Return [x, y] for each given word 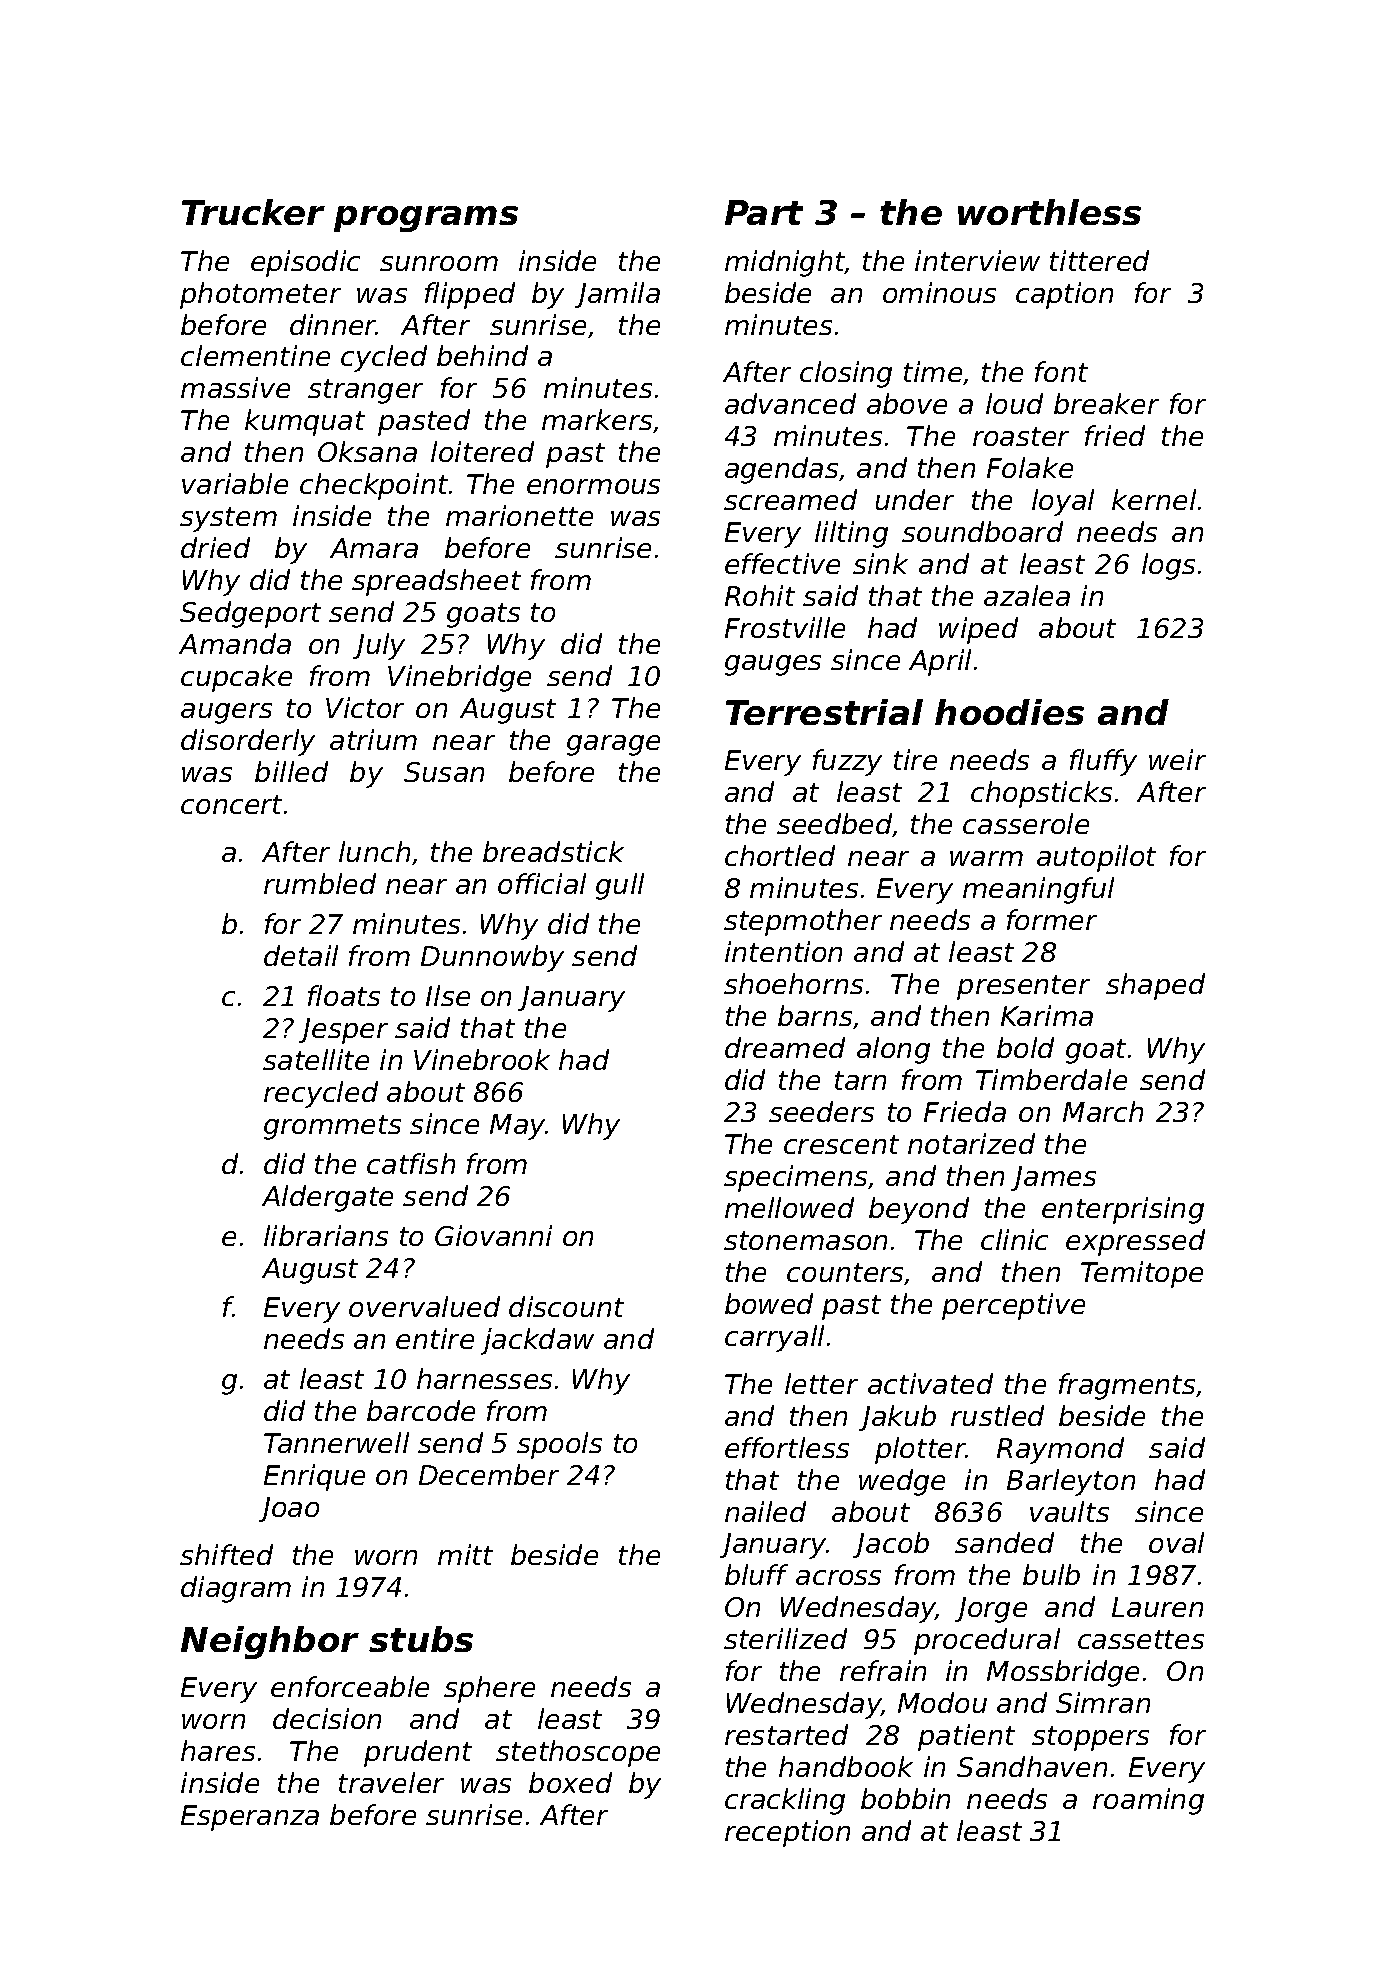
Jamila [617, 295]
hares [218, 1750]
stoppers [1090, 1738]
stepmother [803, 922]
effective [782, 563]
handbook [846, 1766]
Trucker [253, 212]
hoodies [1009, 712]
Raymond [1060, 1450]
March [1103, 1111]
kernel [1154, 499]
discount [566, 1306]
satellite [316, 1059]
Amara [374, 548]
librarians [326, 1235]
